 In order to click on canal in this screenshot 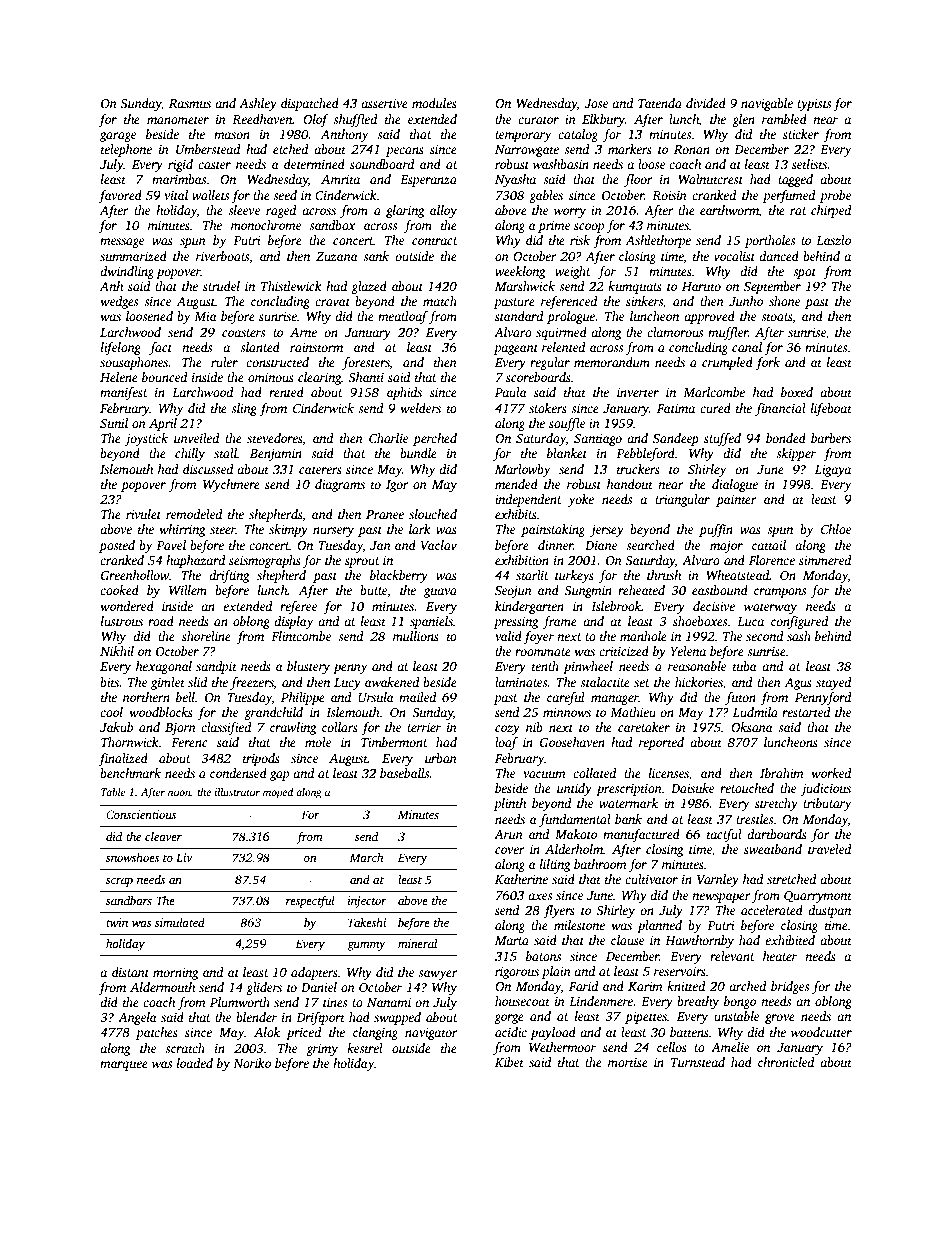, I will do `click(747, 347)`.
